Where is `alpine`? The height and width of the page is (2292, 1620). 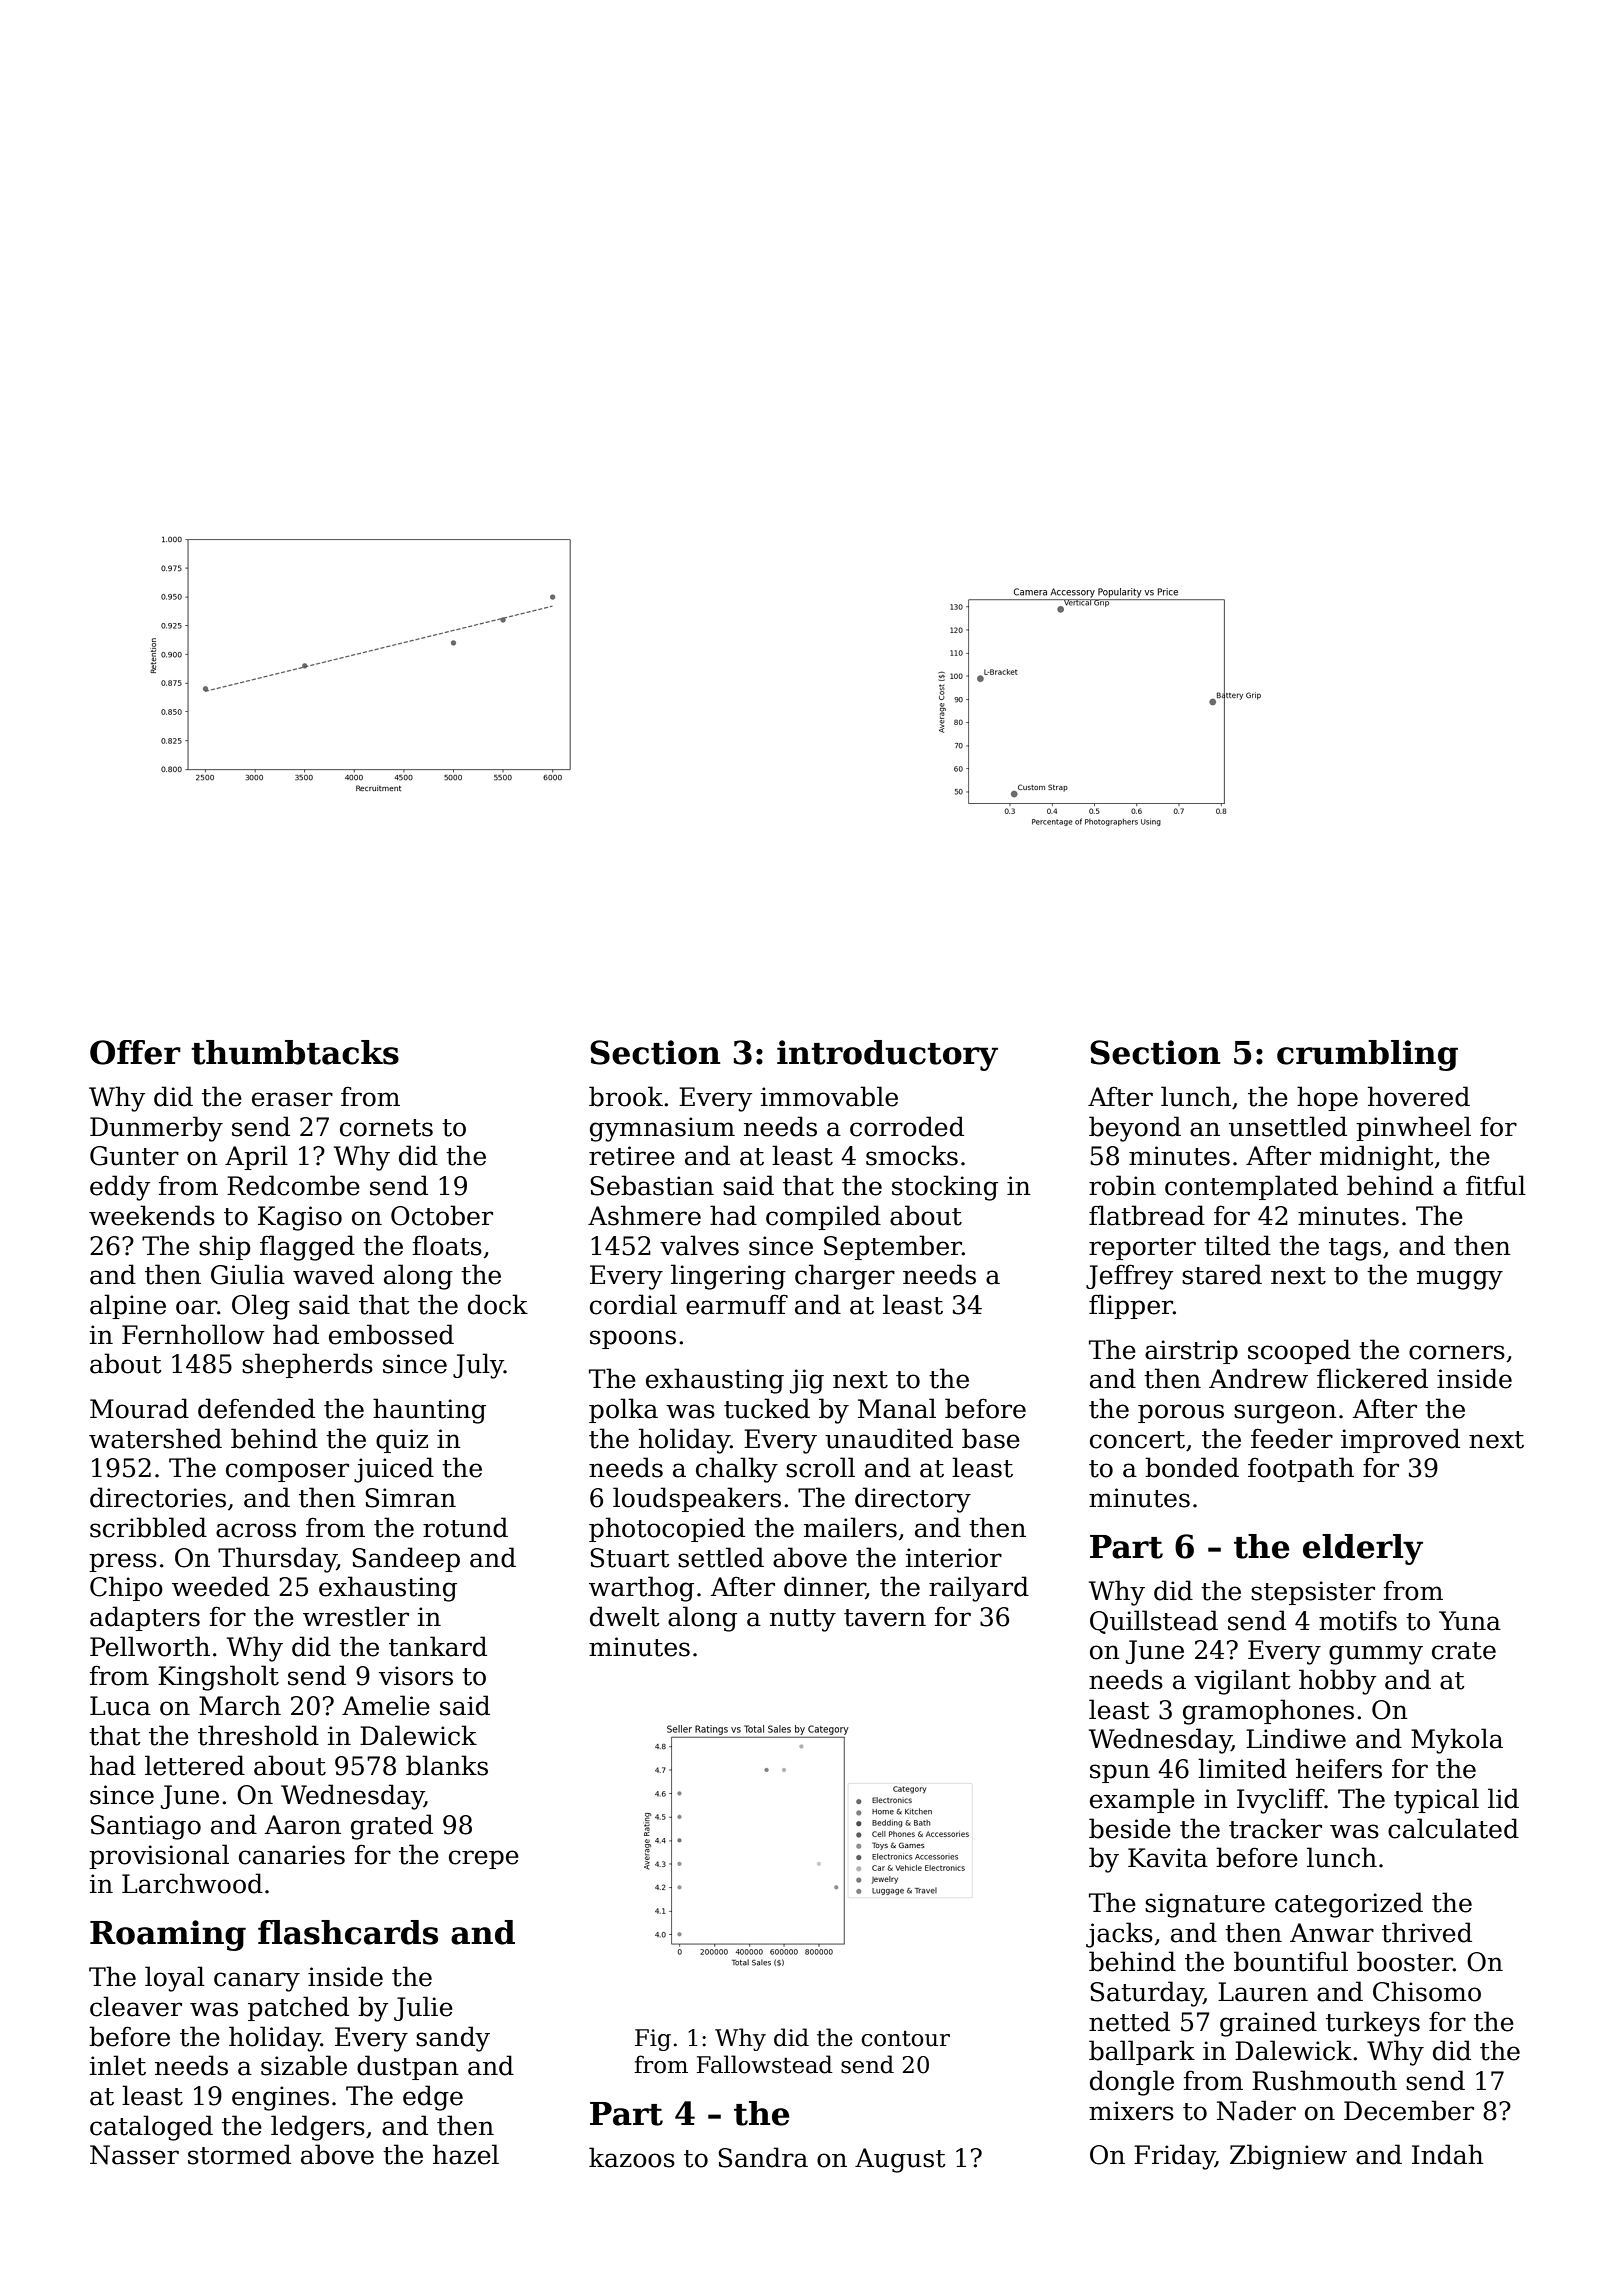 alpine is located at coordinates (128, 1306).
